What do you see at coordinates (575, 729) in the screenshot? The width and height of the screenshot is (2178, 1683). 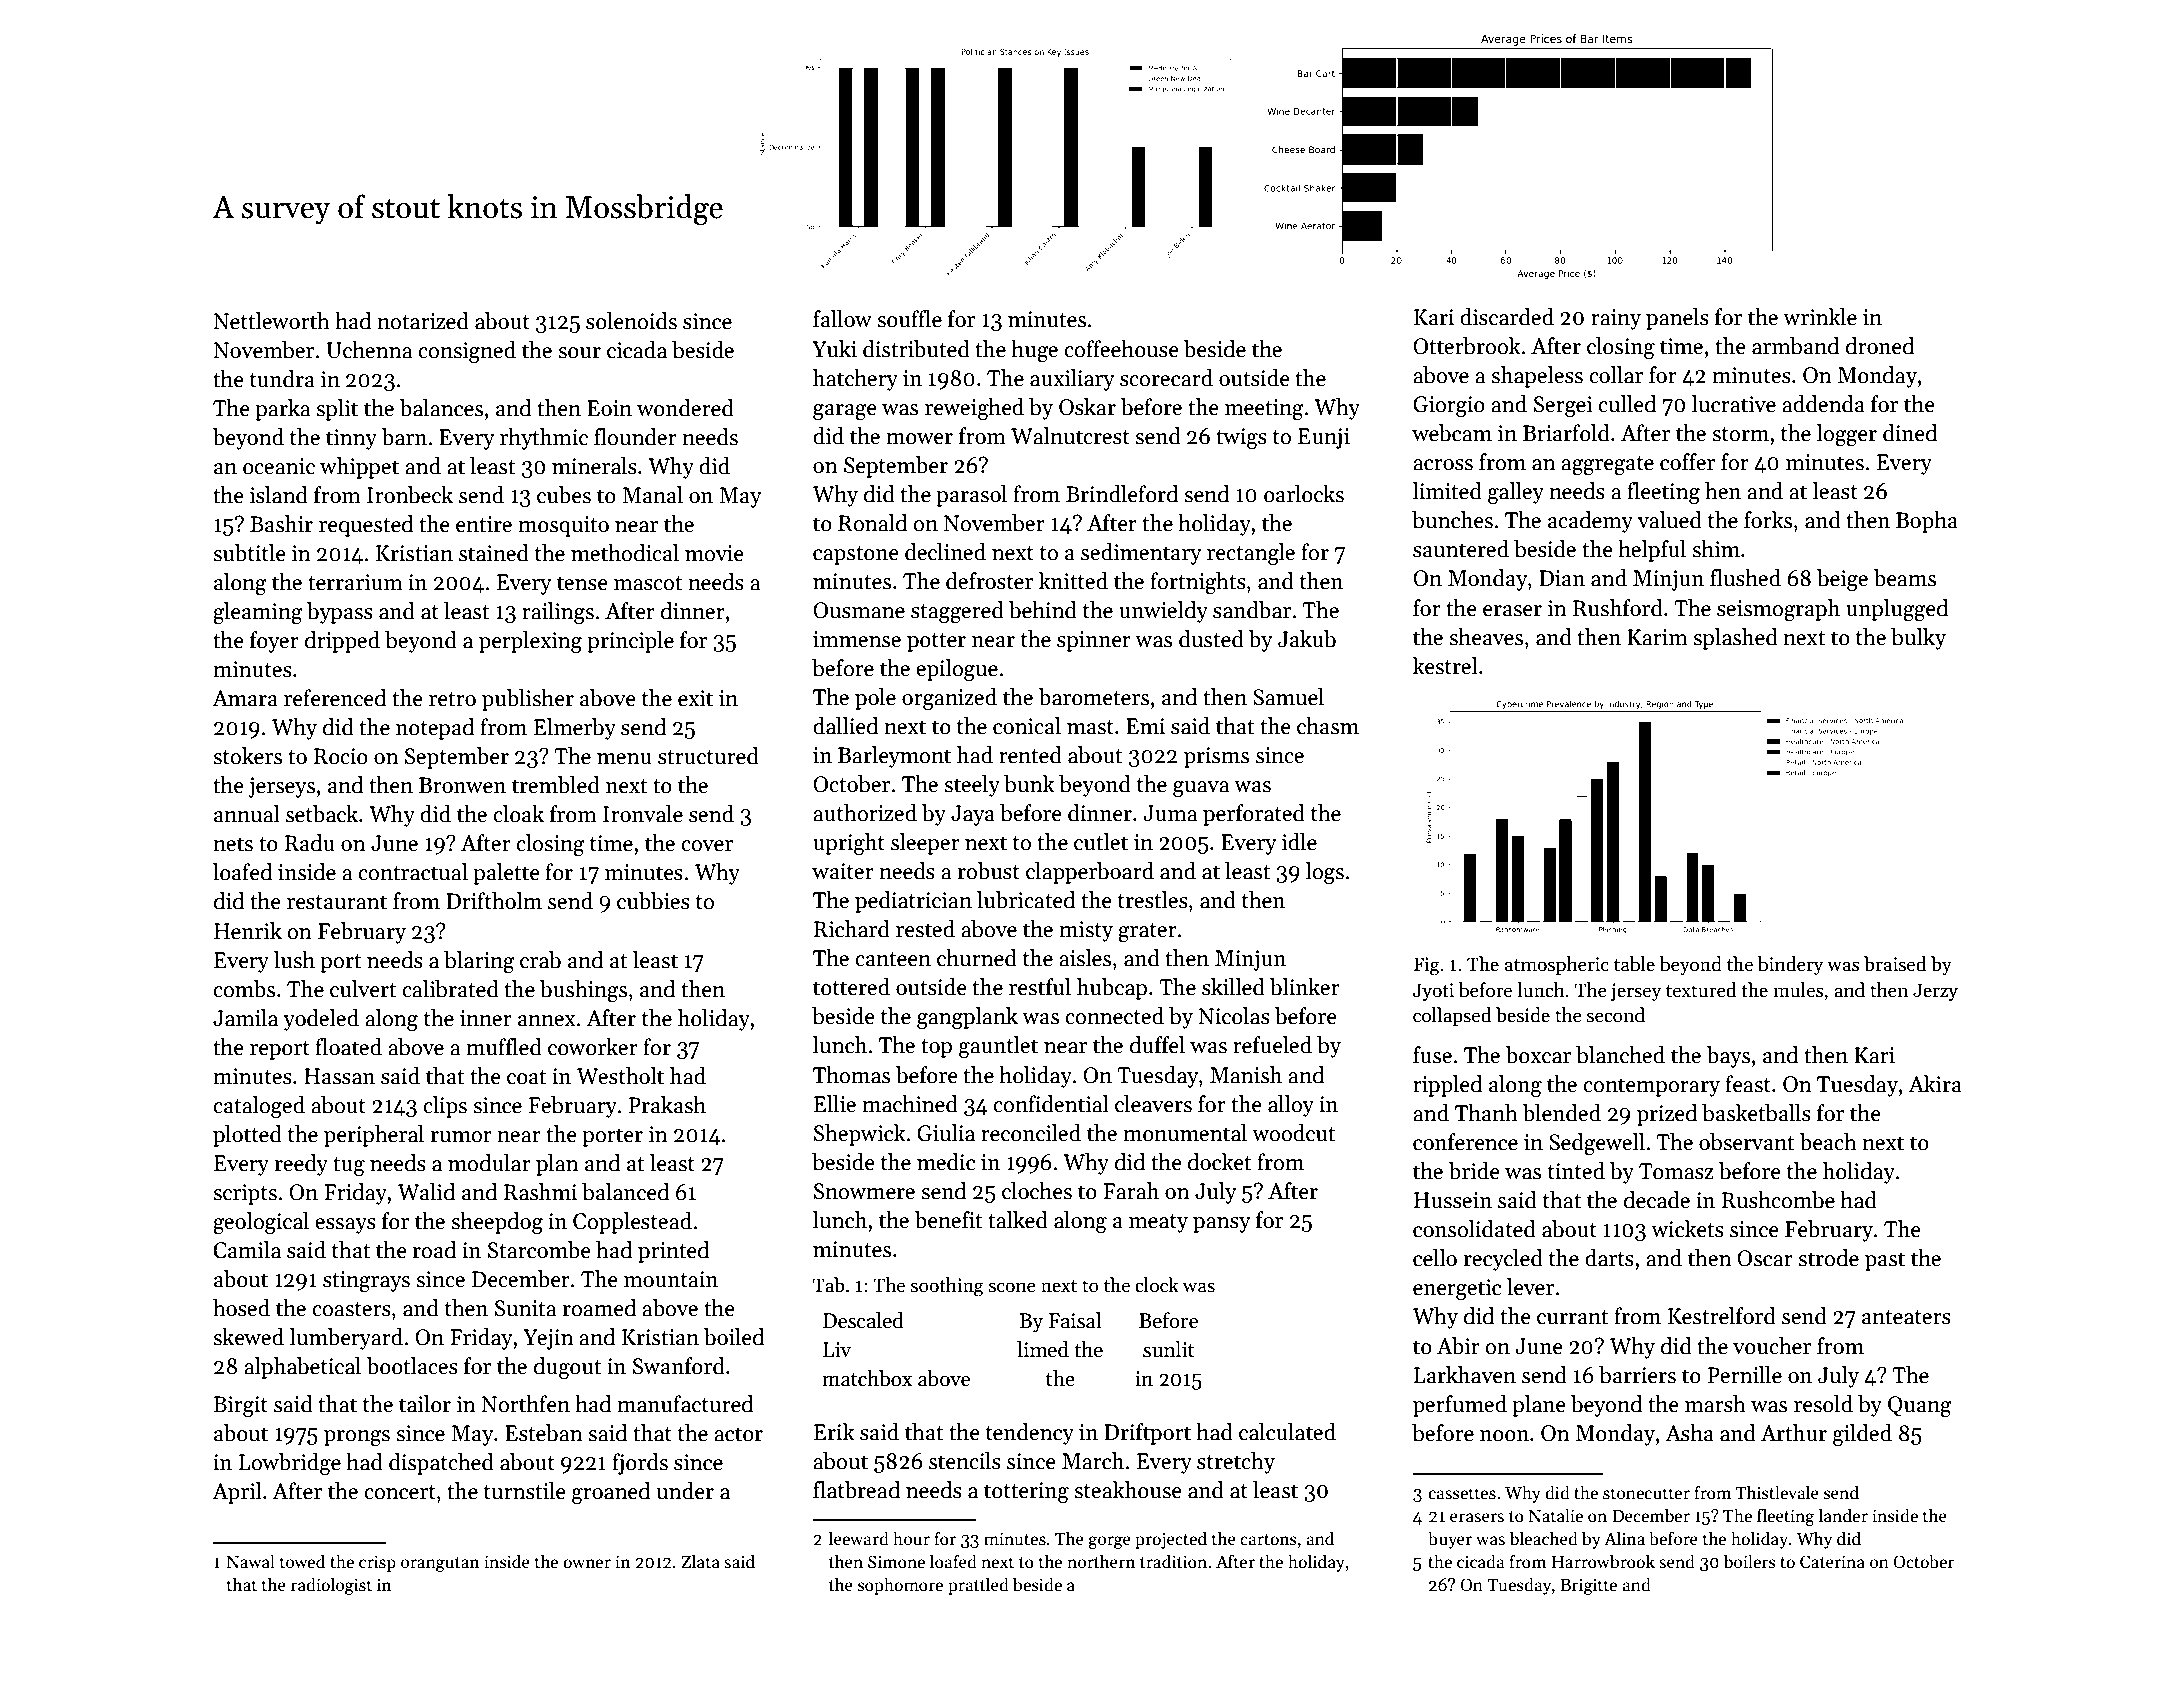 I see `Elmerby` at bounding box center [575, 729].
